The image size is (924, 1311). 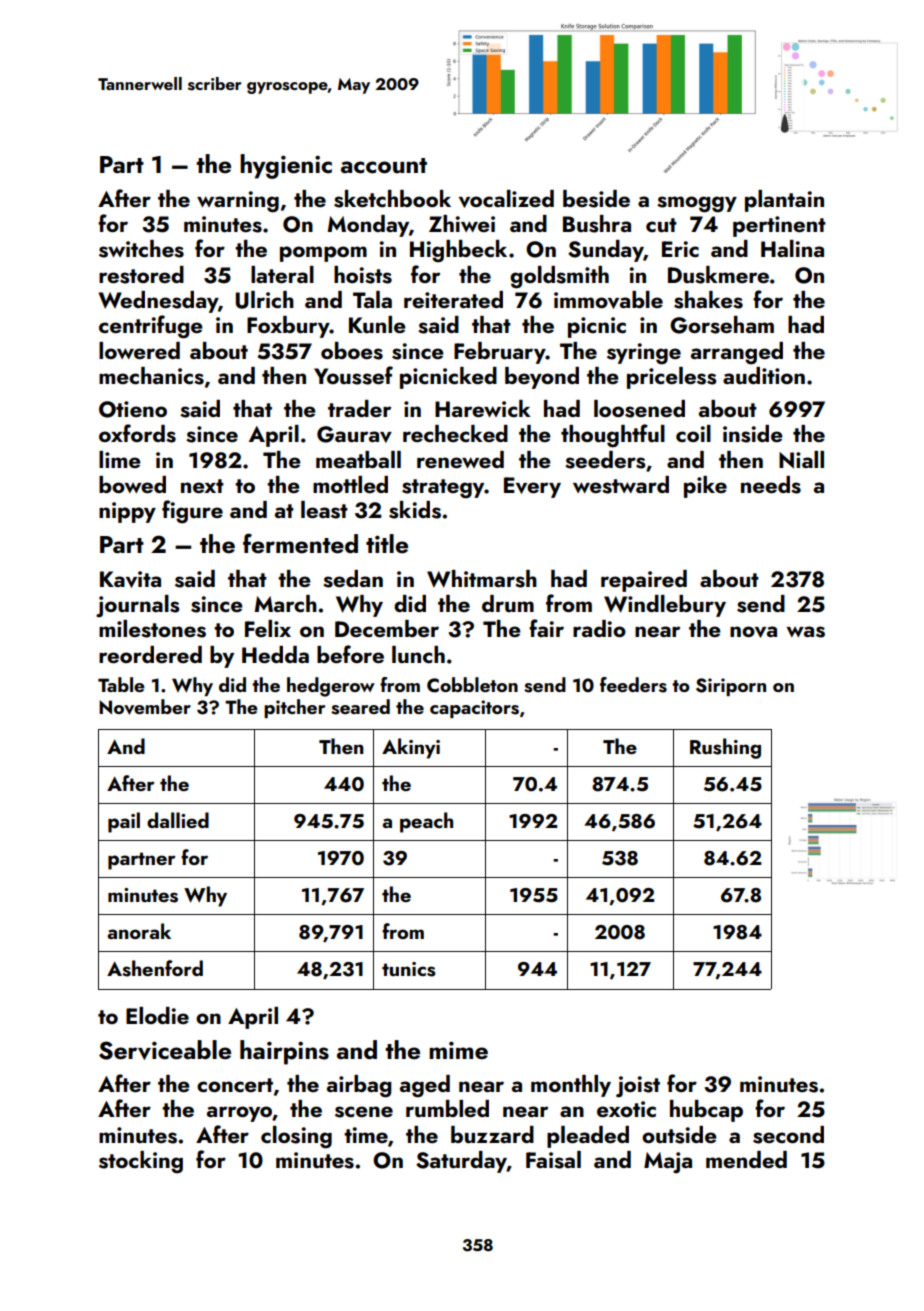 I want to click on priceless, so click(x=671, y=378).
